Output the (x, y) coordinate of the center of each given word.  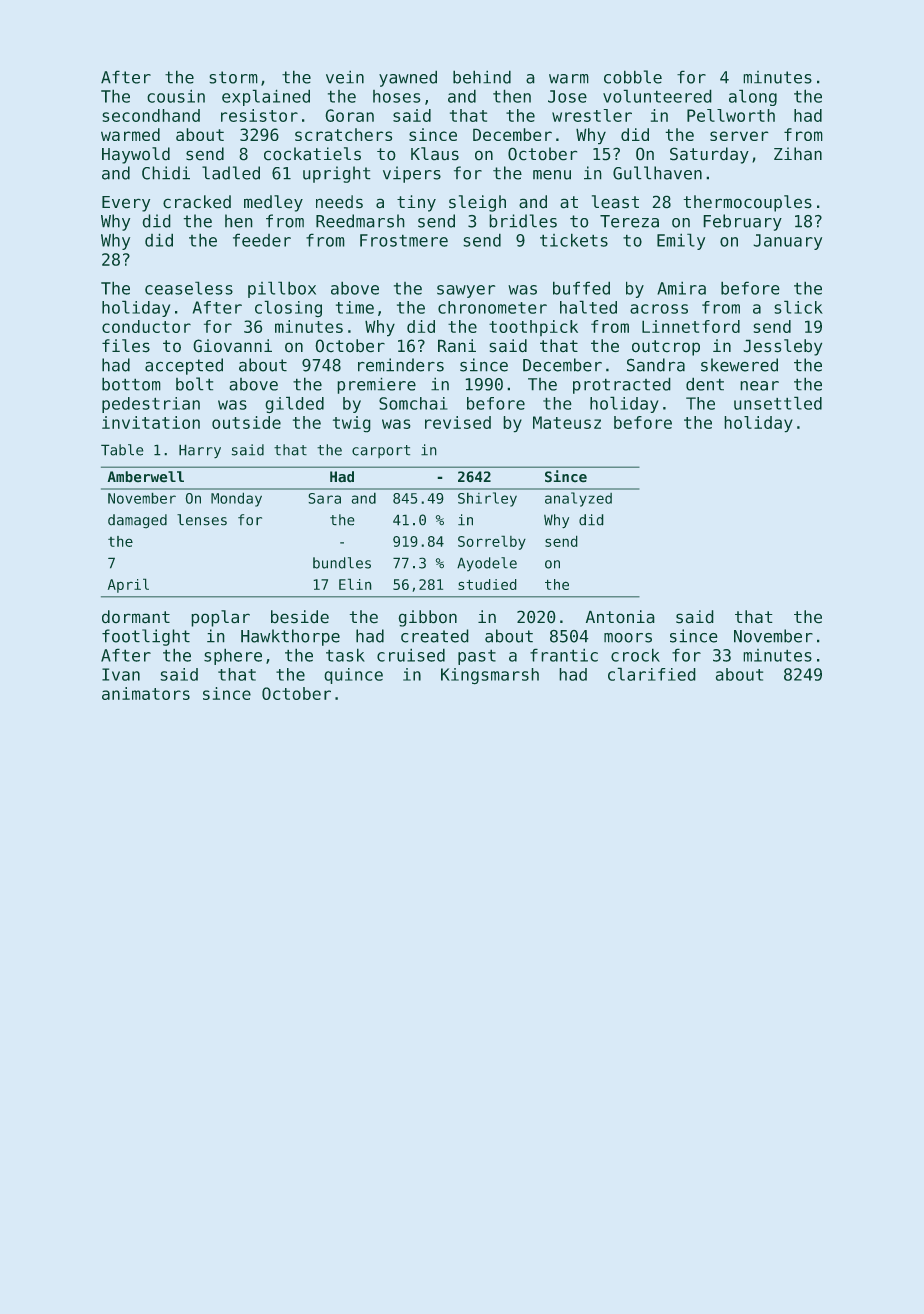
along (753, 98)
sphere (233, 657)
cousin (176, 96)
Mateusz (567, 422)
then (512, 96)
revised (458, 422)
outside (246, 422)
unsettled (778, 403)
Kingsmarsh (490, 676)
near (760, 386)
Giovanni (233, 345)
